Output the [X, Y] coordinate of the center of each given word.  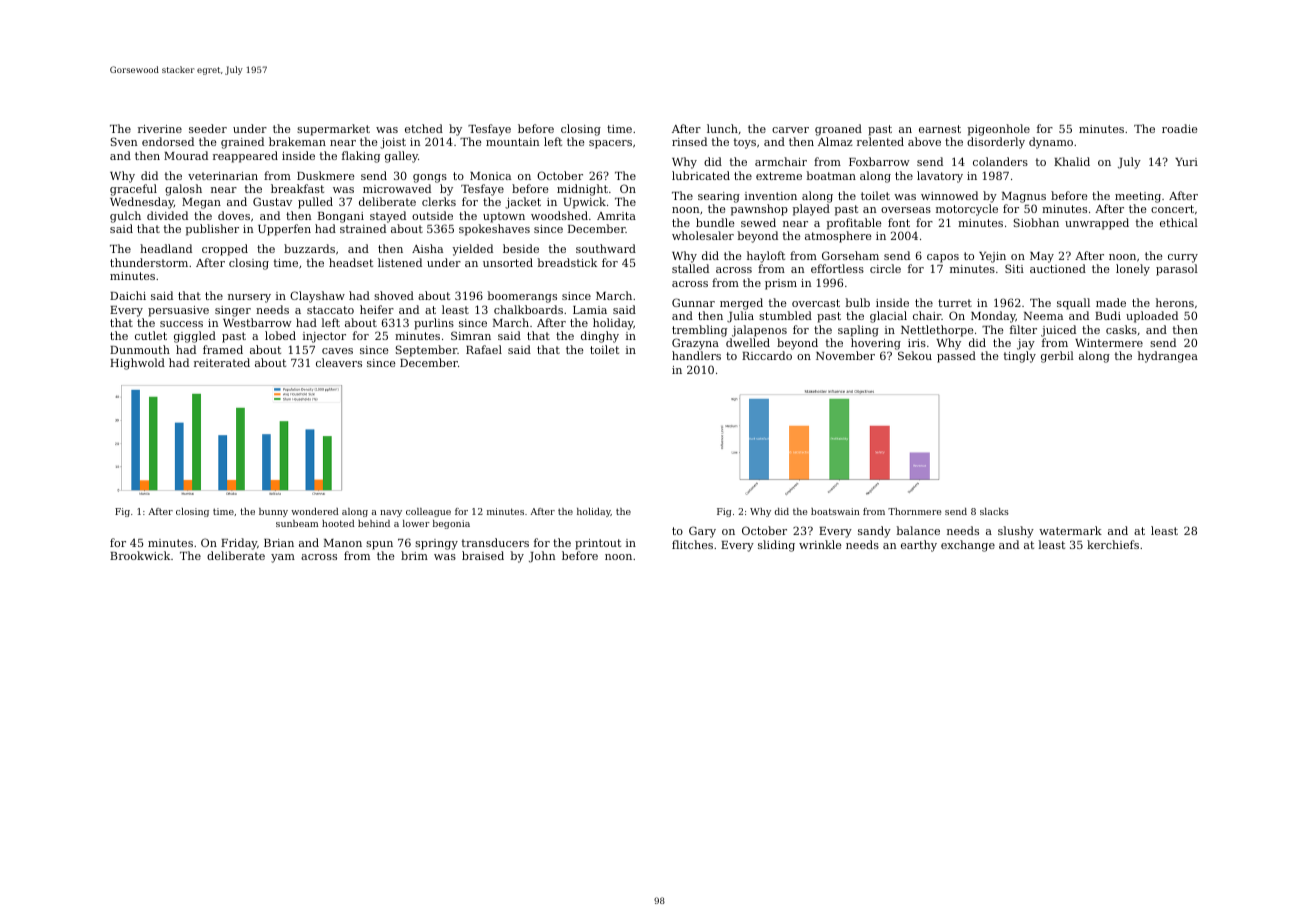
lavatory [940, 177]
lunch [722, 128]
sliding [776, 546]
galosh [183, 190]
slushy [1016, 532]
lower [416, 523]
